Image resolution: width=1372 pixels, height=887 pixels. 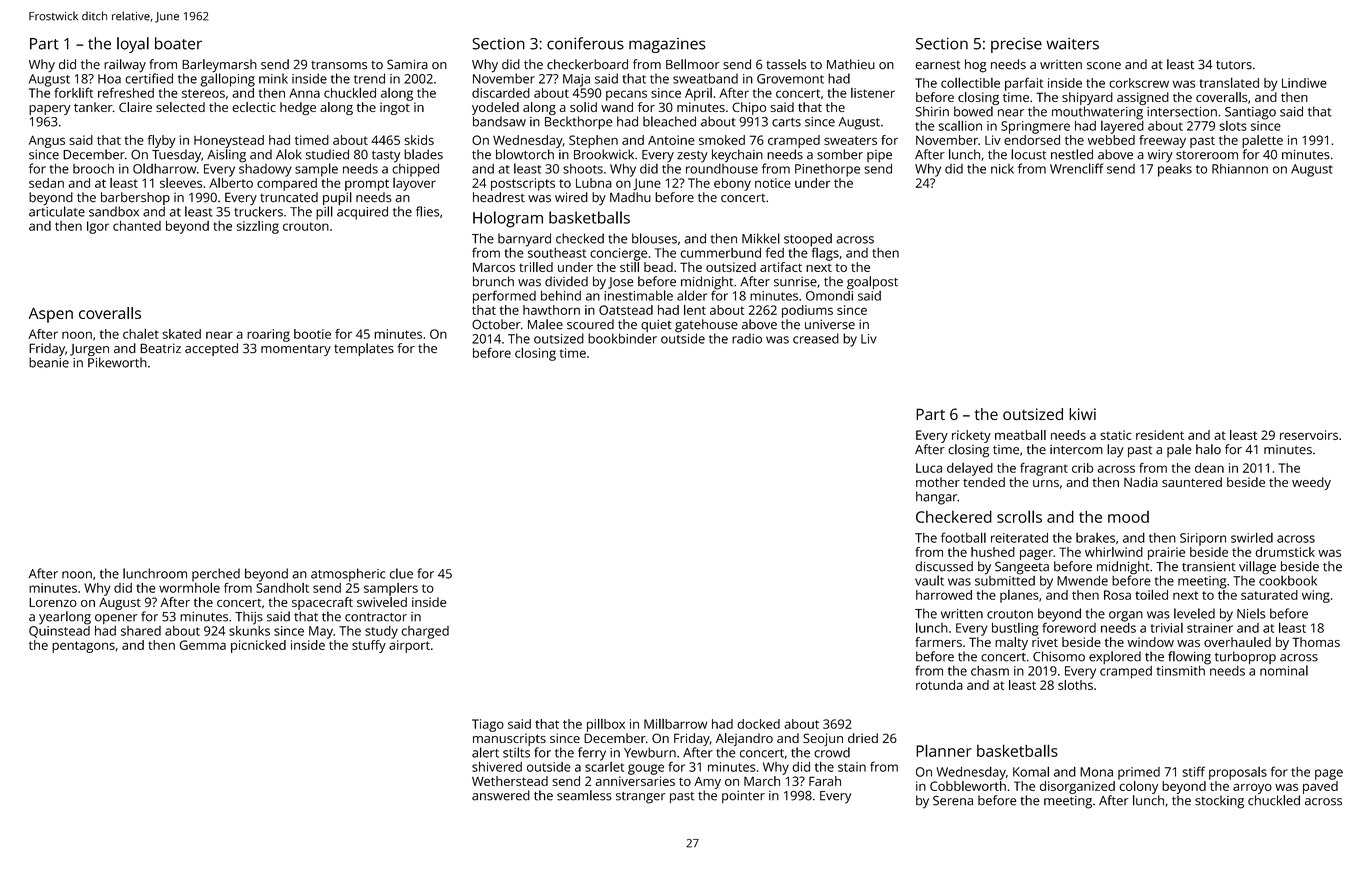 What do you see at coordinates (501, 795) in the screenshot?
I see `answered` at bounding box center [501, 795].
